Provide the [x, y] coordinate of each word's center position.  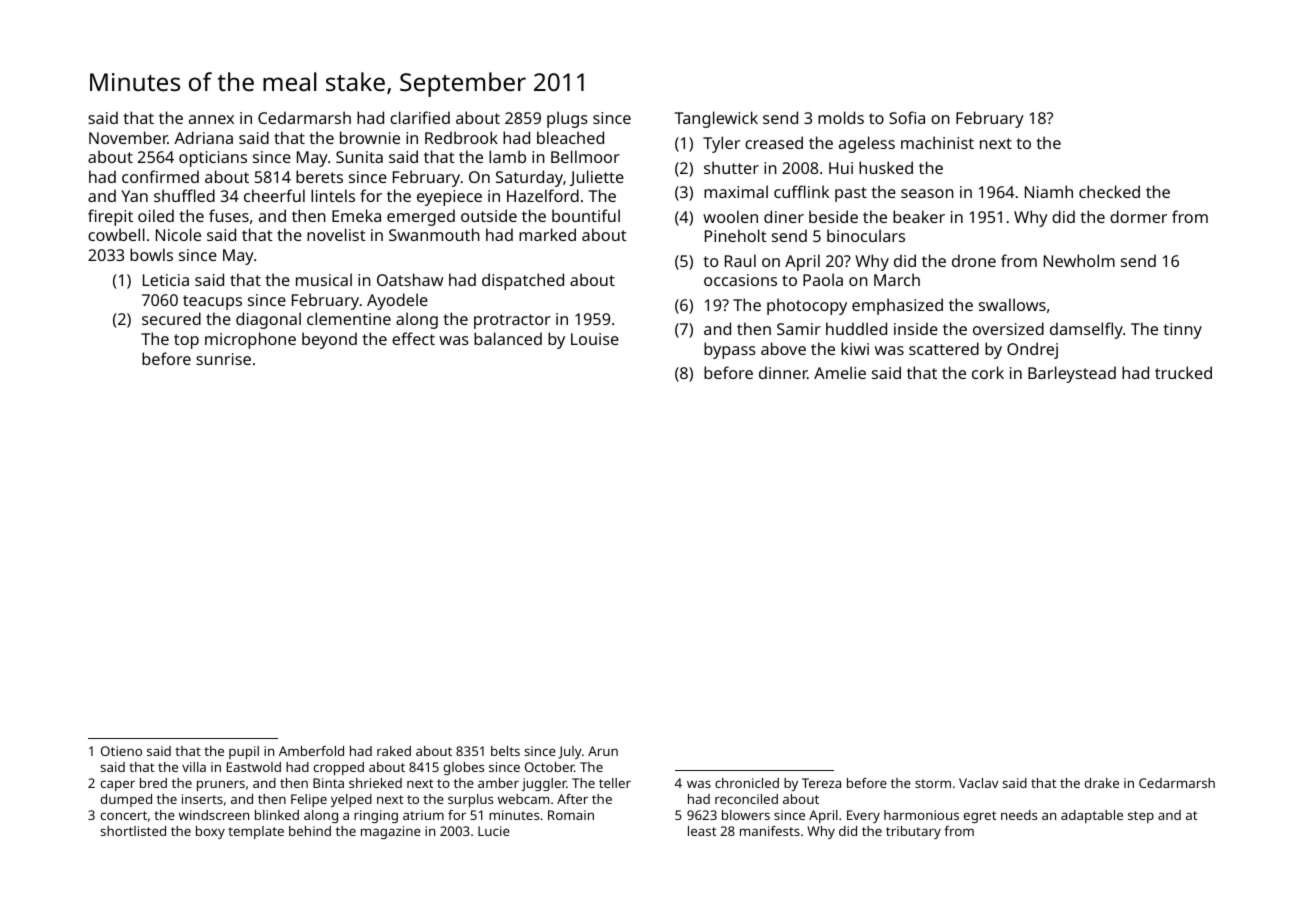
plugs [567, 119]
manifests [770, 831]
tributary [913, 832]
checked [1109, 191]
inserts [202, 799]
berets [319, 176]
